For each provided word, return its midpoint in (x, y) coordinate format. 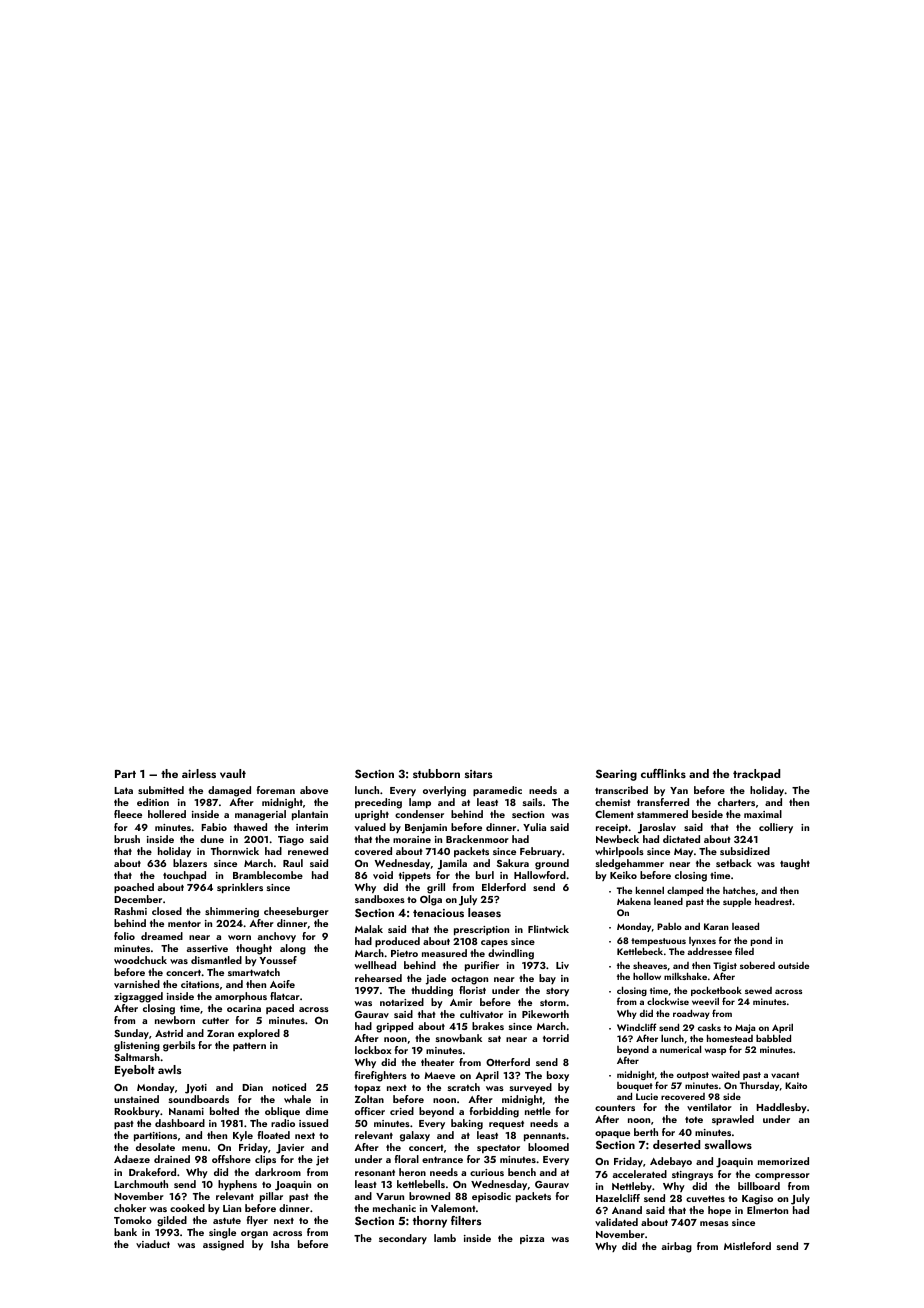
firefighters (381, 1076)
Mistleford (747, 1246)
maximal (763, 814)
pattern (249, 1047)
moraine (412, 839)
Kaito (796, 1085)
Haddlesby (781, 1108)
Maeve (439, 1075)
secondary (403, 1239)
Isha (280, 1244)
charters (736, 802)
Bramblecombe (268, 875)
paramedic (497, 791)
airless (199, 773)
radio (283, 1123)
